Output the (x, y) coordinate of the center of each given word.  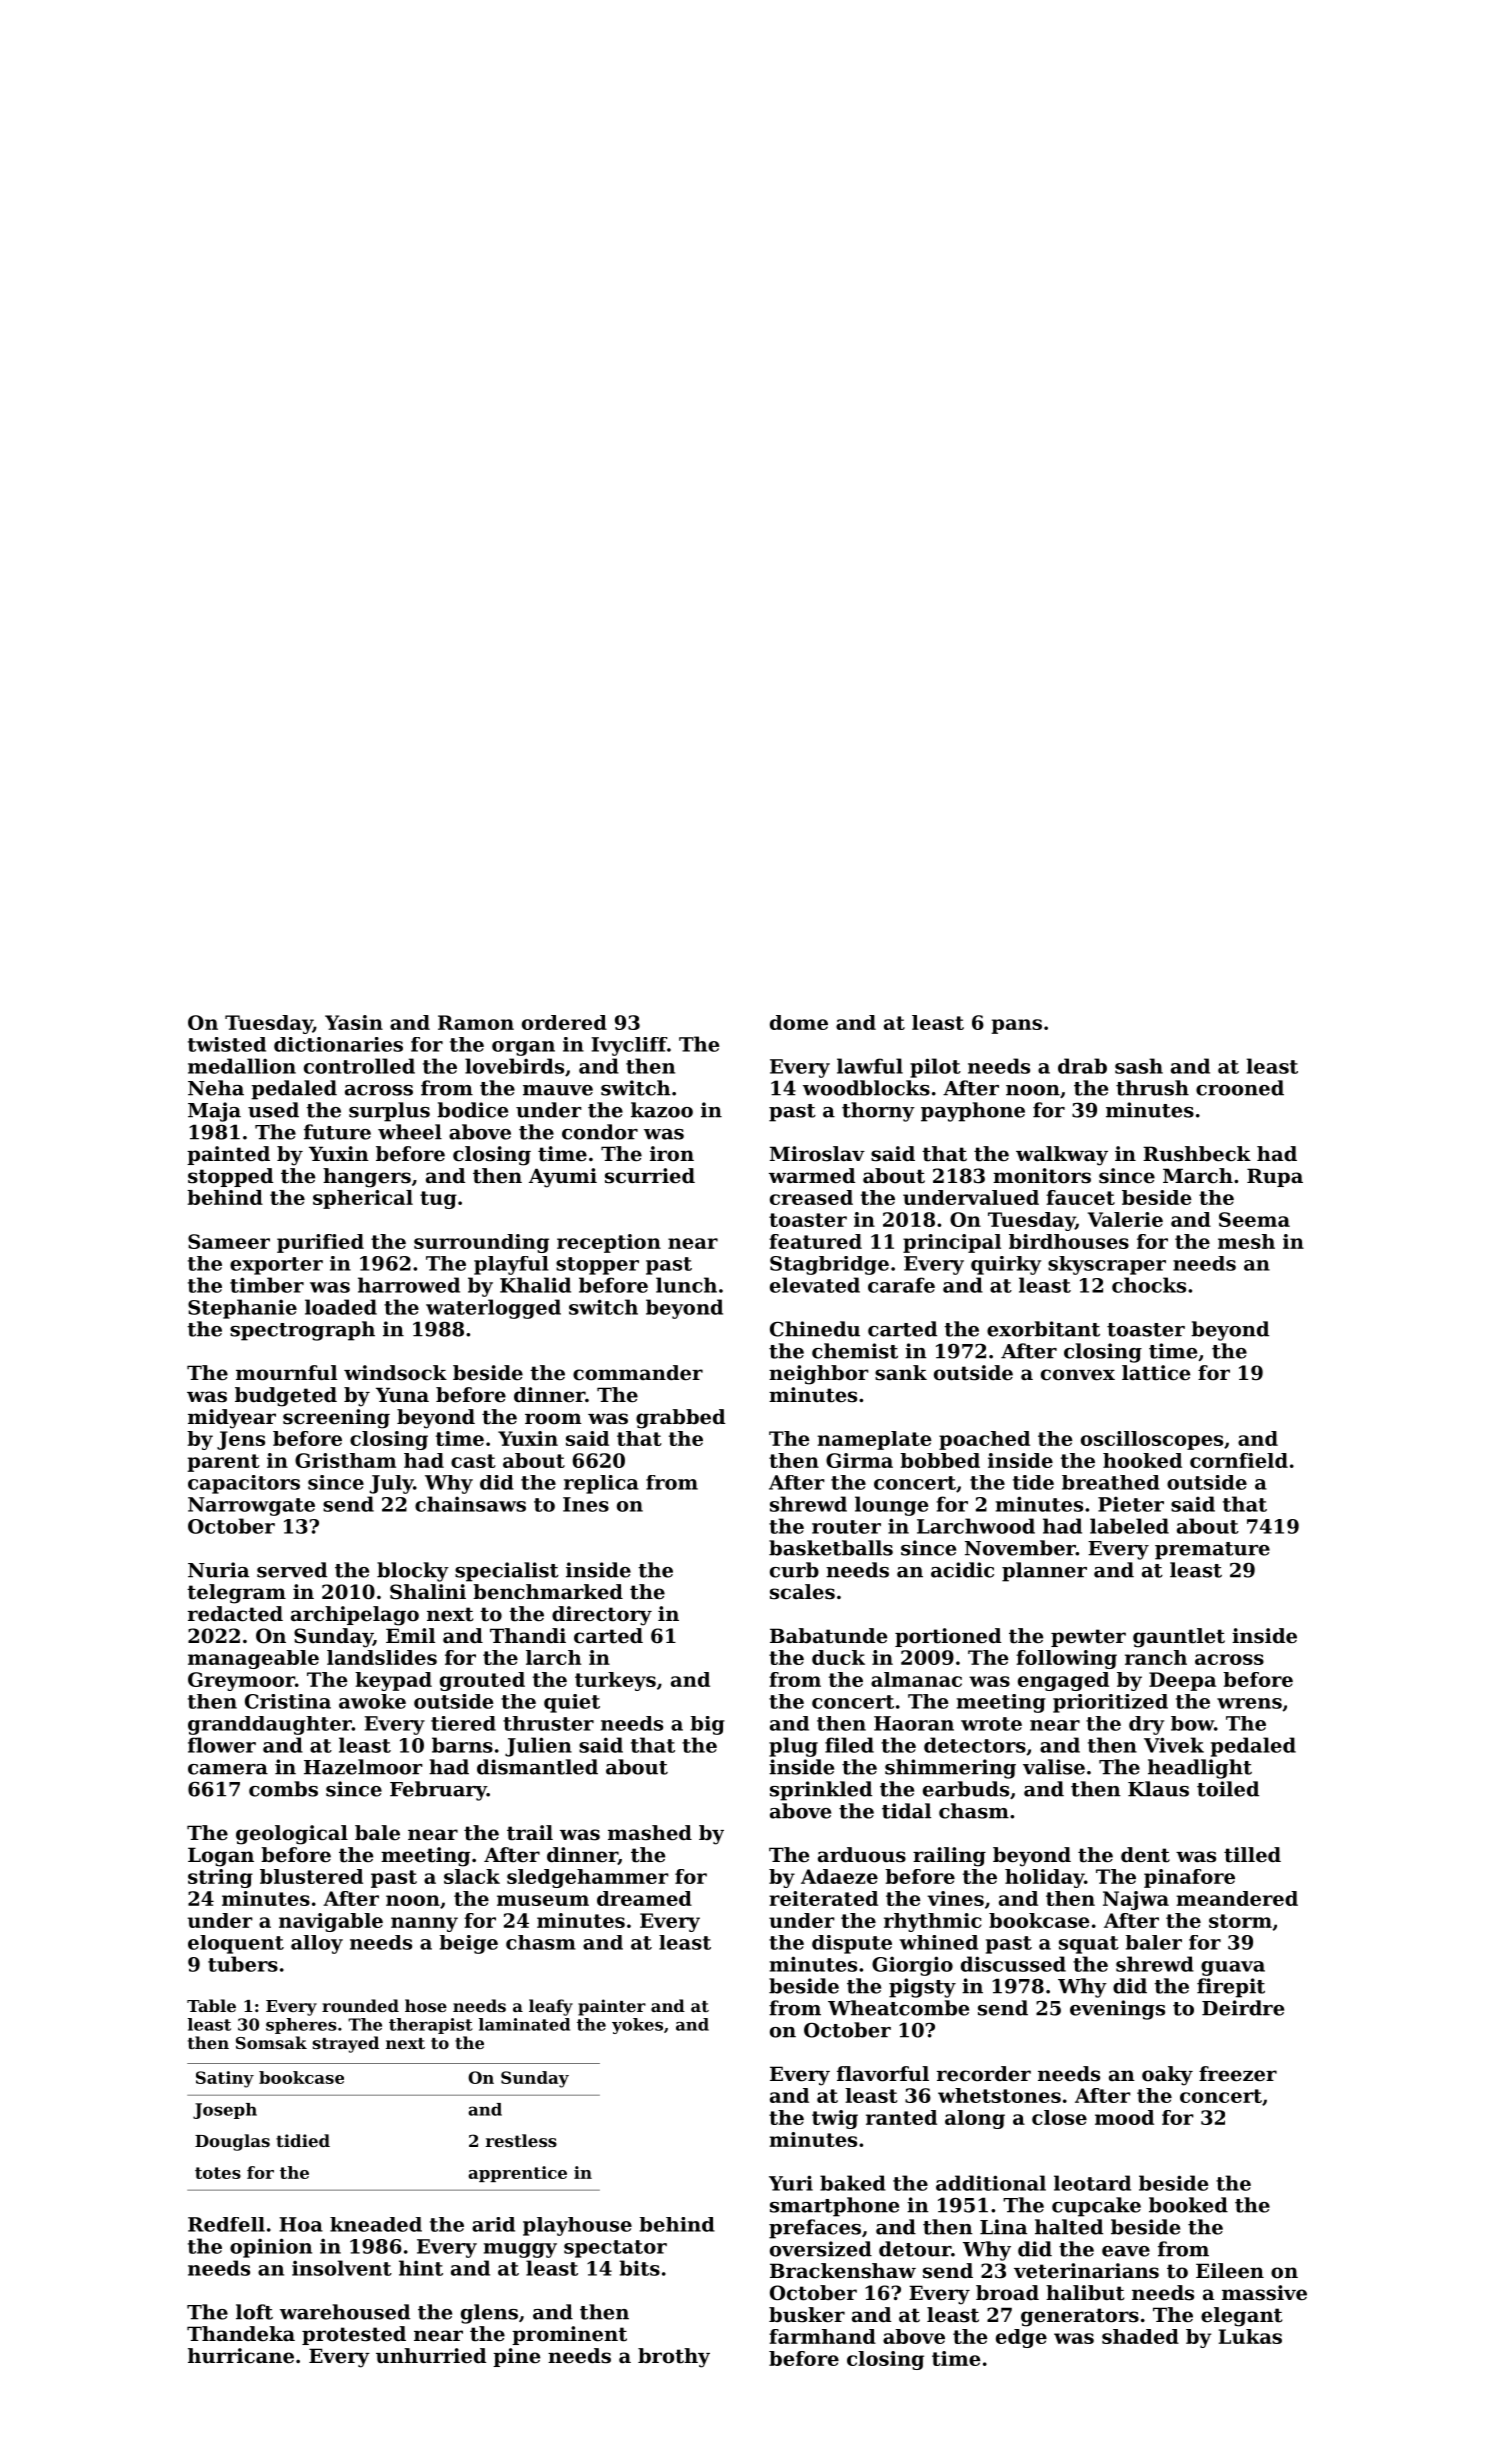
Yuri (791, 2183)
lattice (1156, 1373)
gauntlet (1179, 1638)
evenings (1117, 2010)
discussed (1013, 1964)
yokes (637, 2026)
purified (320, 1243)
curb (794, 1570)
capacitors (244, 1484)
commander (638, 1373)
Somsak (271, 2042)
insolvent (342, 2268)
